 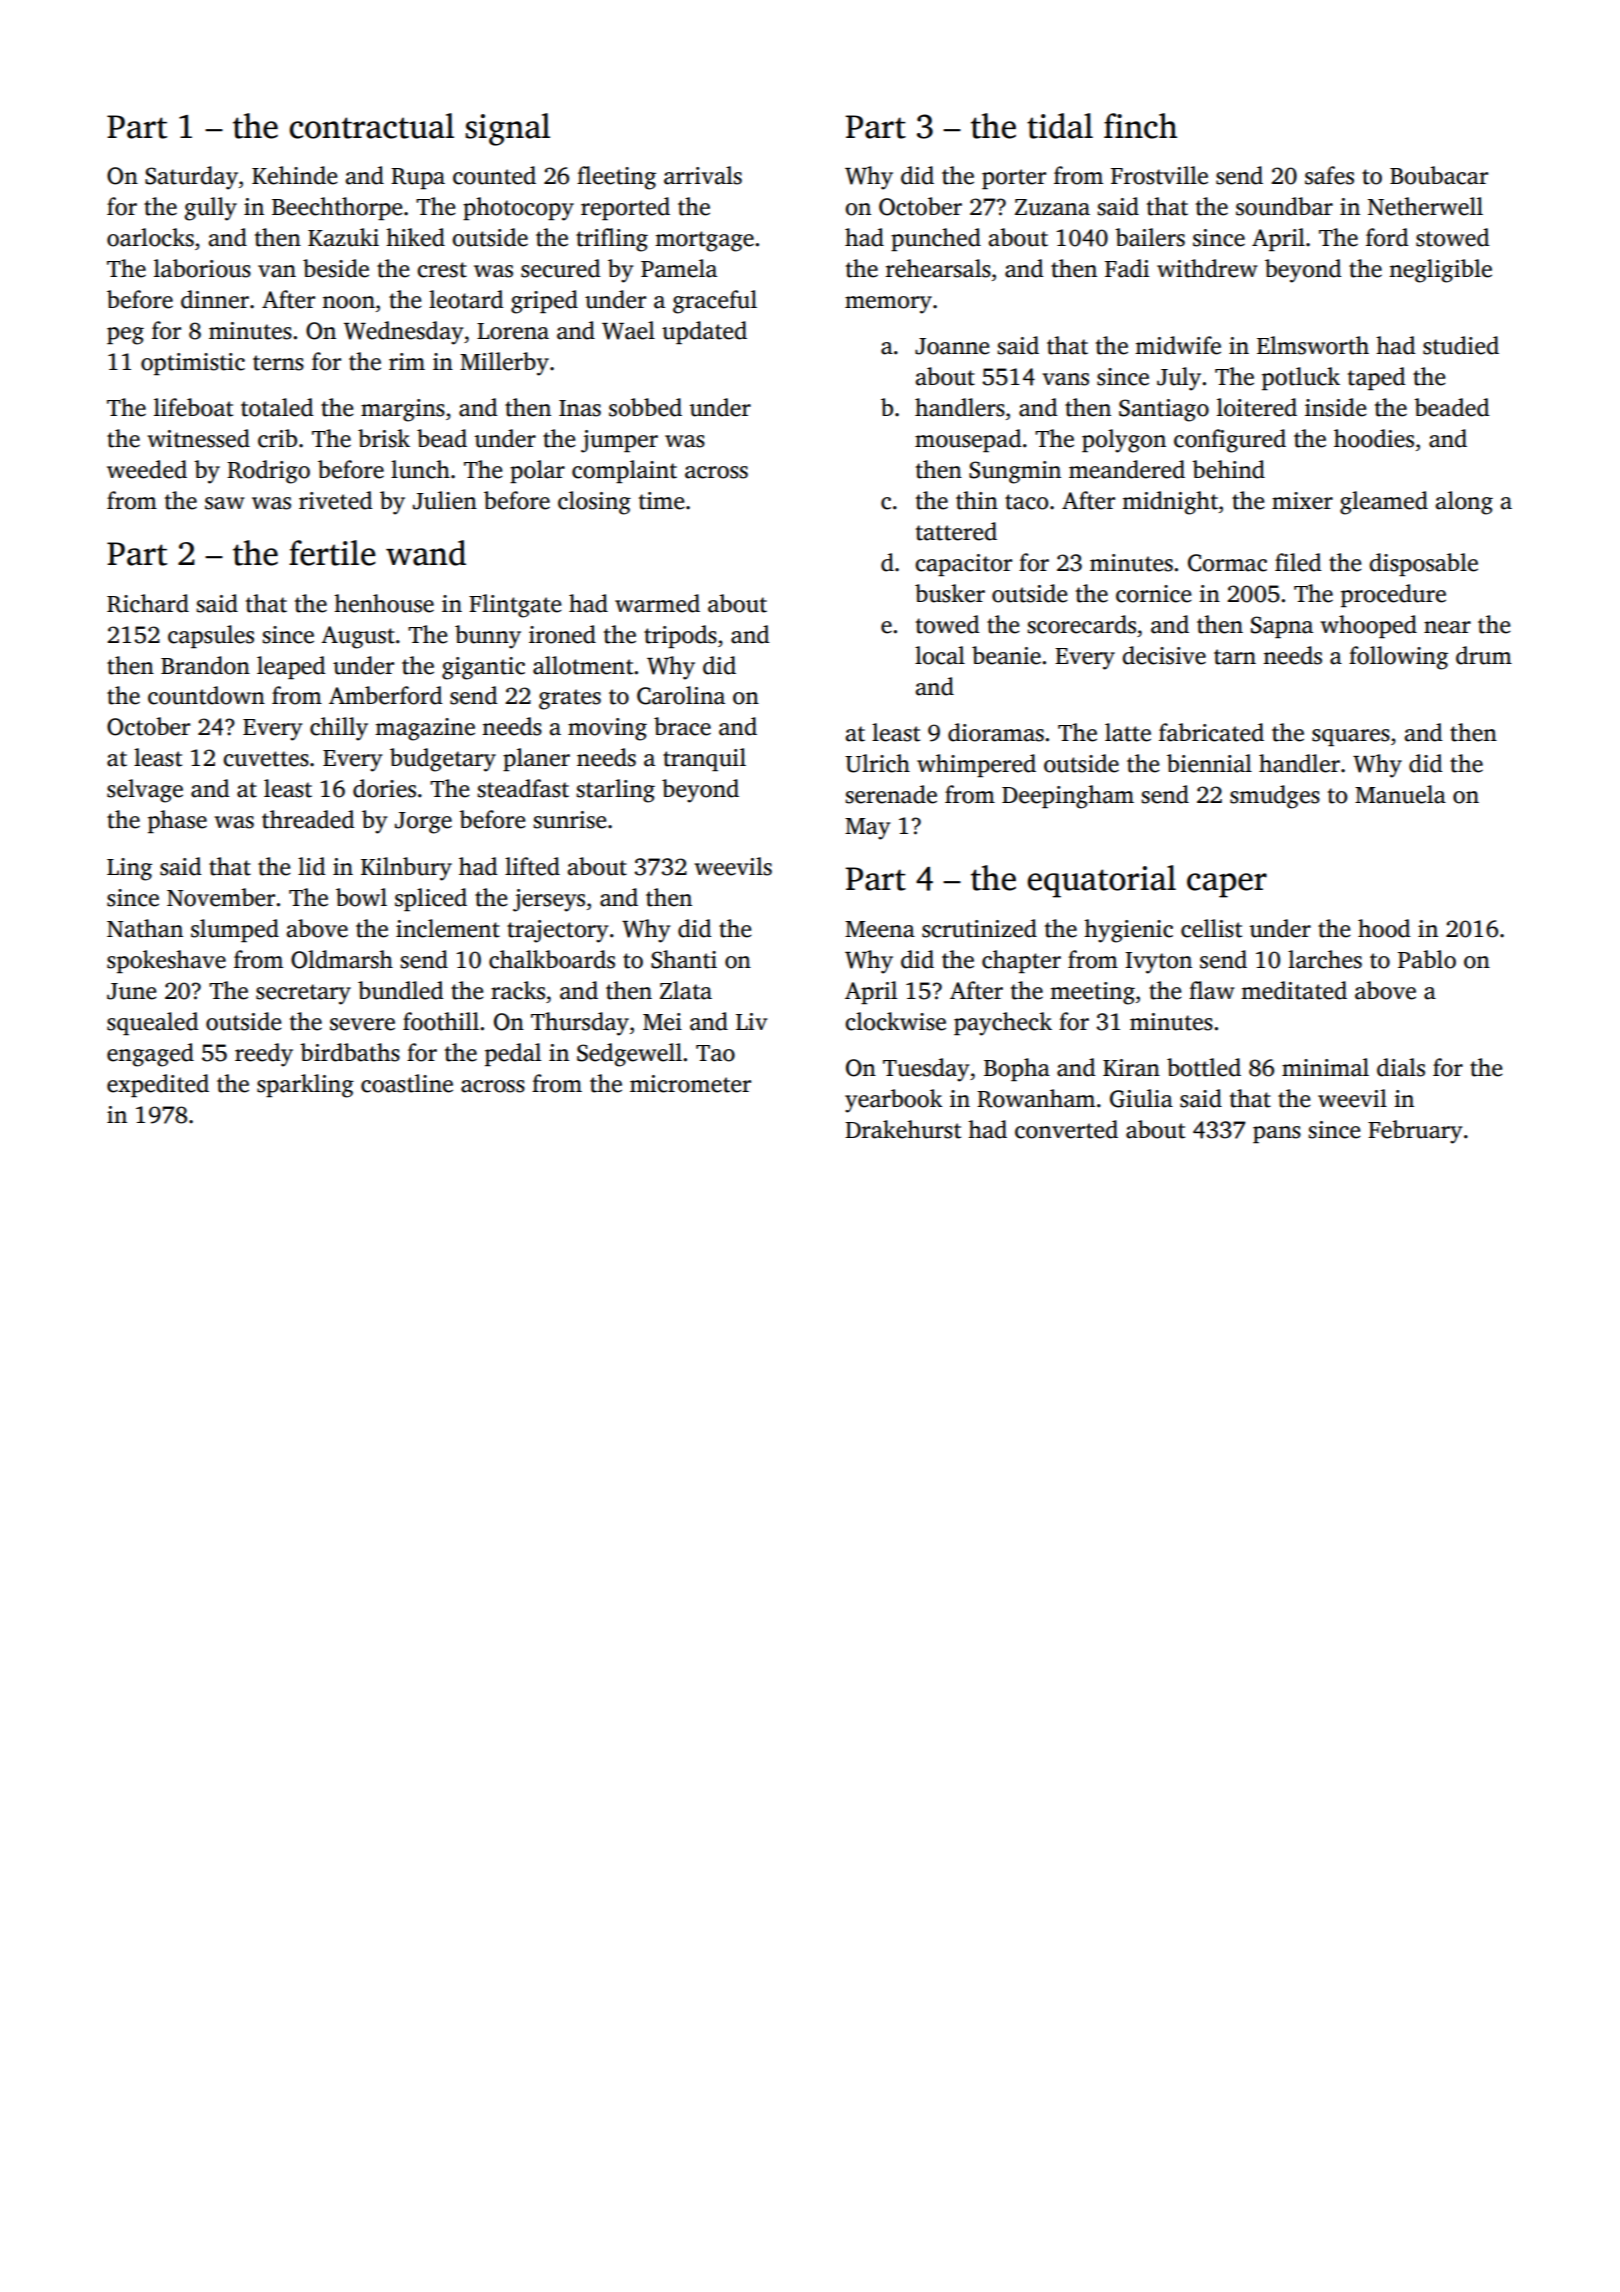 What do you see at coordinates (940, 655) in the page?
I see `local` at bounding box center [940, 655].
